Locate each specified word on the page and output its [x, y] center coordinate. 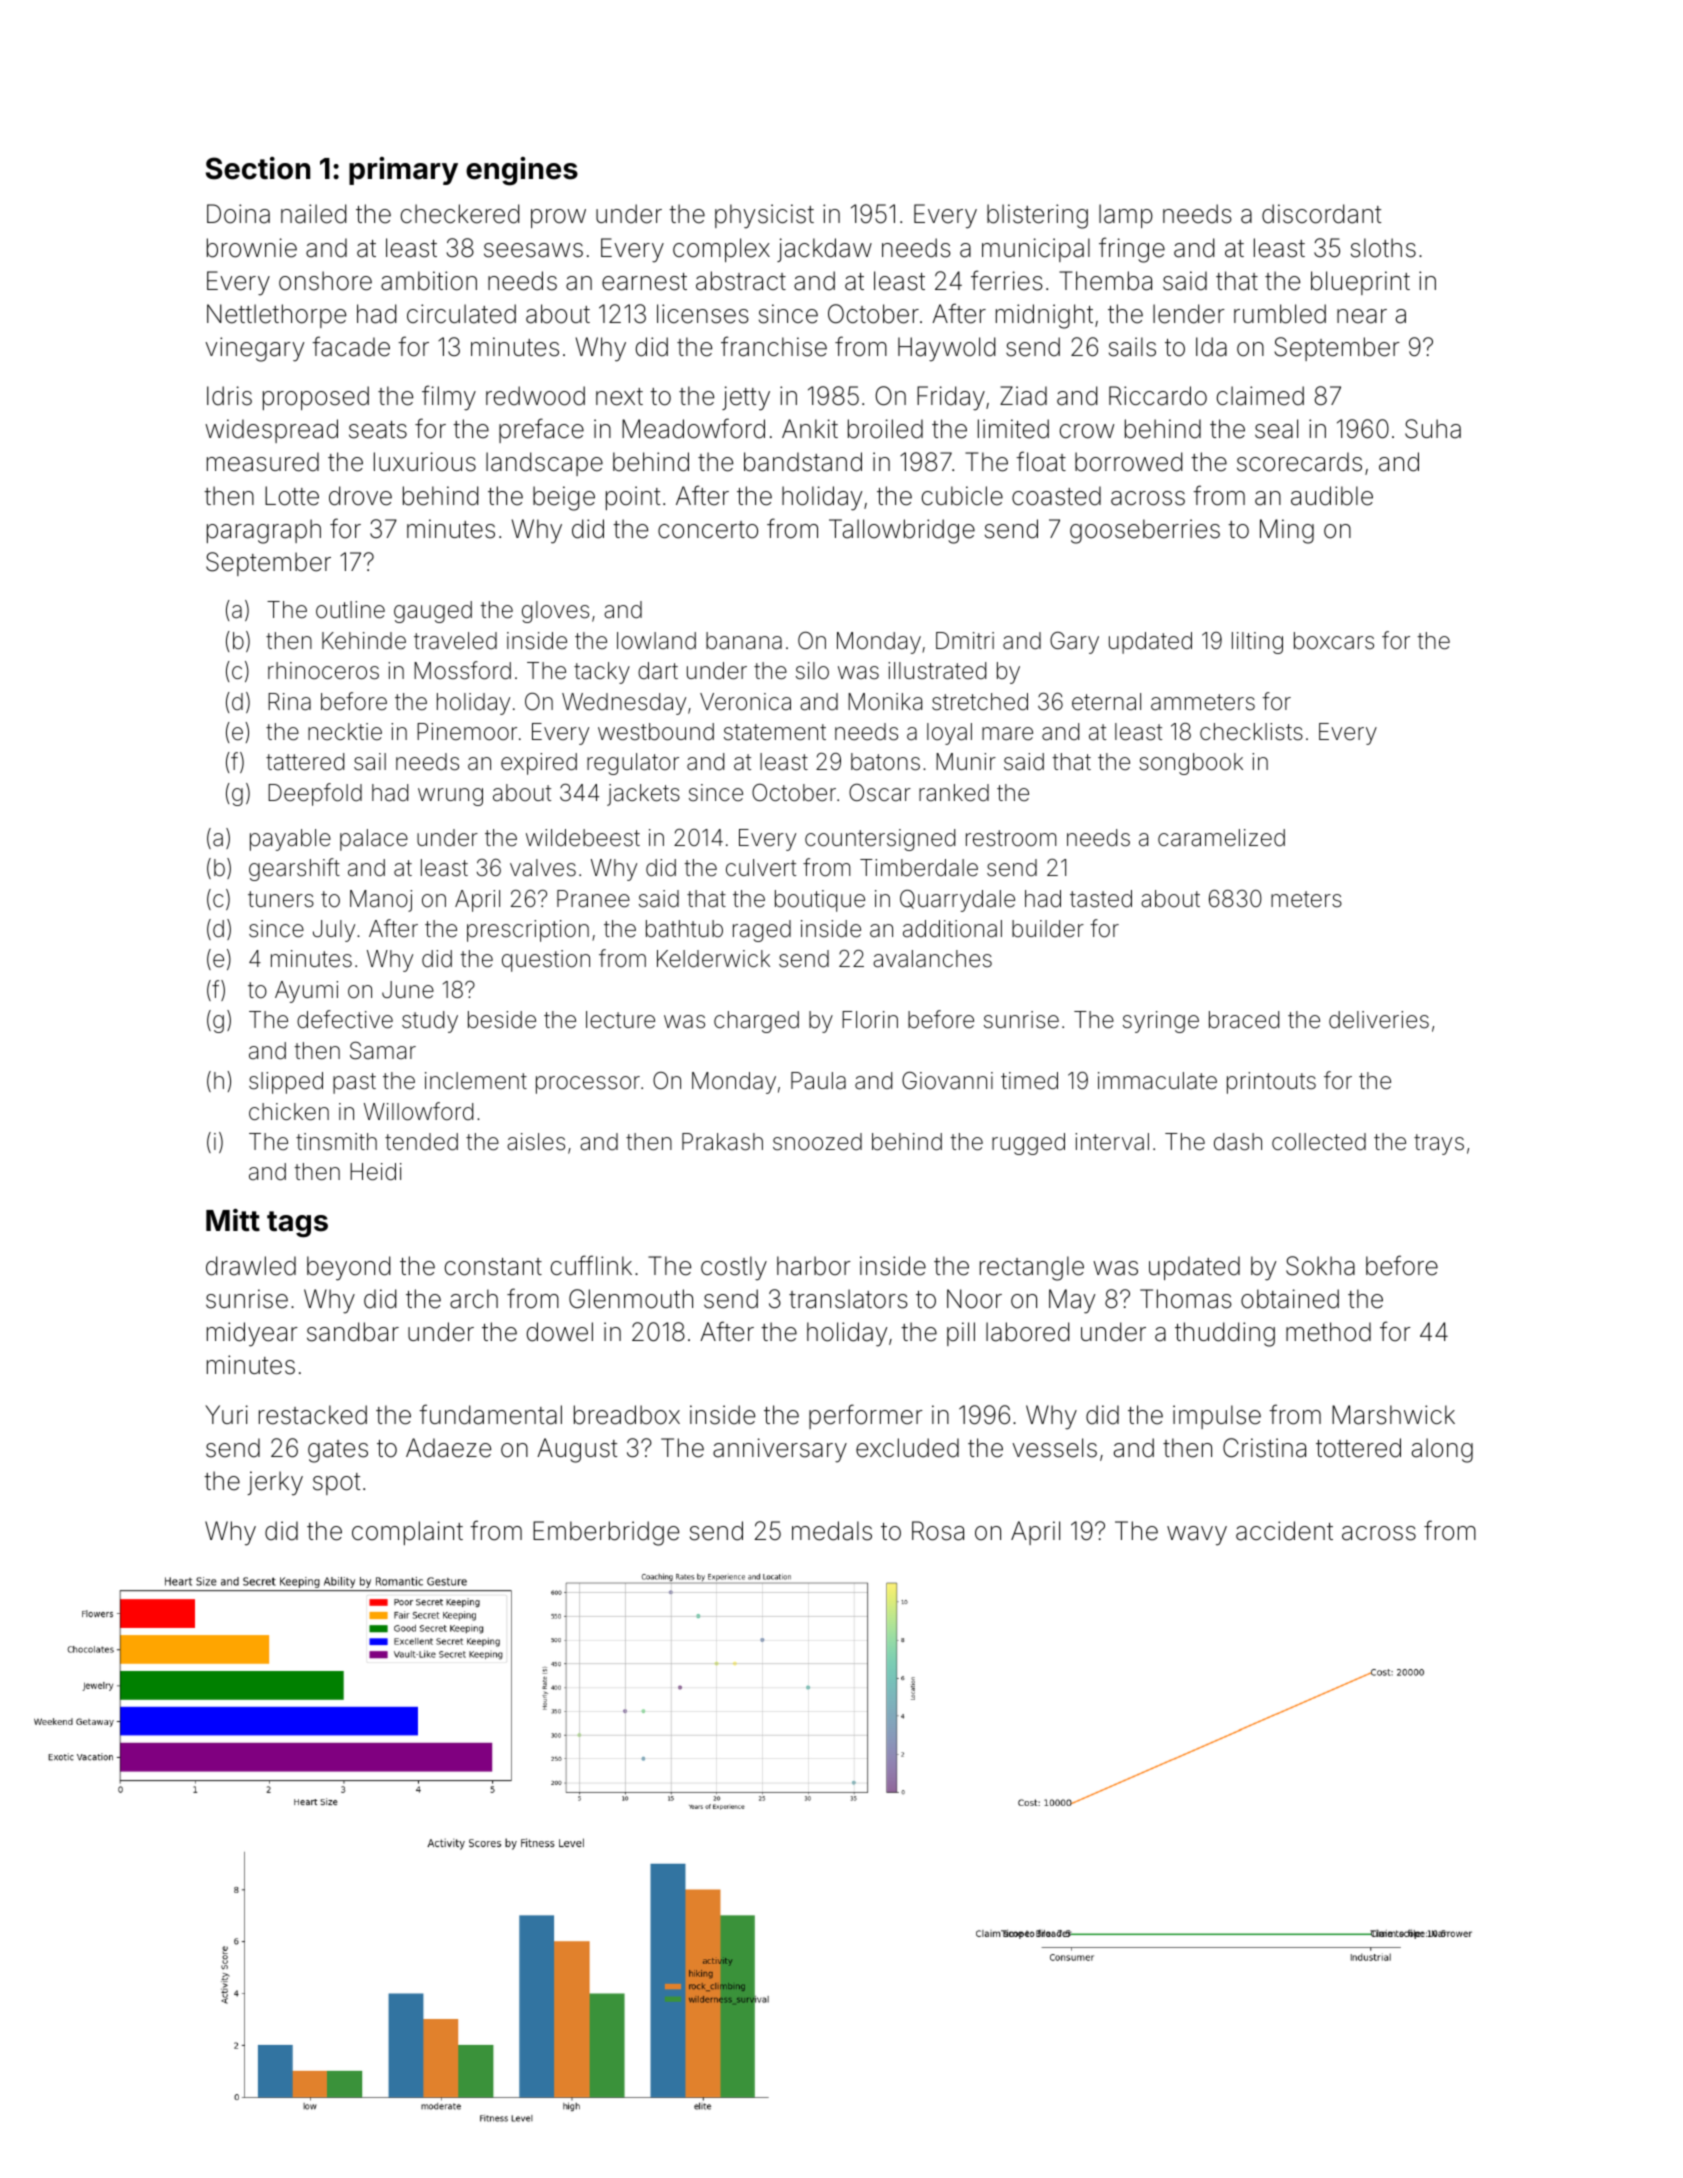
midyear [252, 1334]
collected [1319, 1142]
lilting [1257, 643]
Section [258, 168]
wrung [450, 797]
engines [522, 171]
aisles [536, 1142]
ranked [954, 793]
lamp [1126, 216]
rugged [1028, 1144]
